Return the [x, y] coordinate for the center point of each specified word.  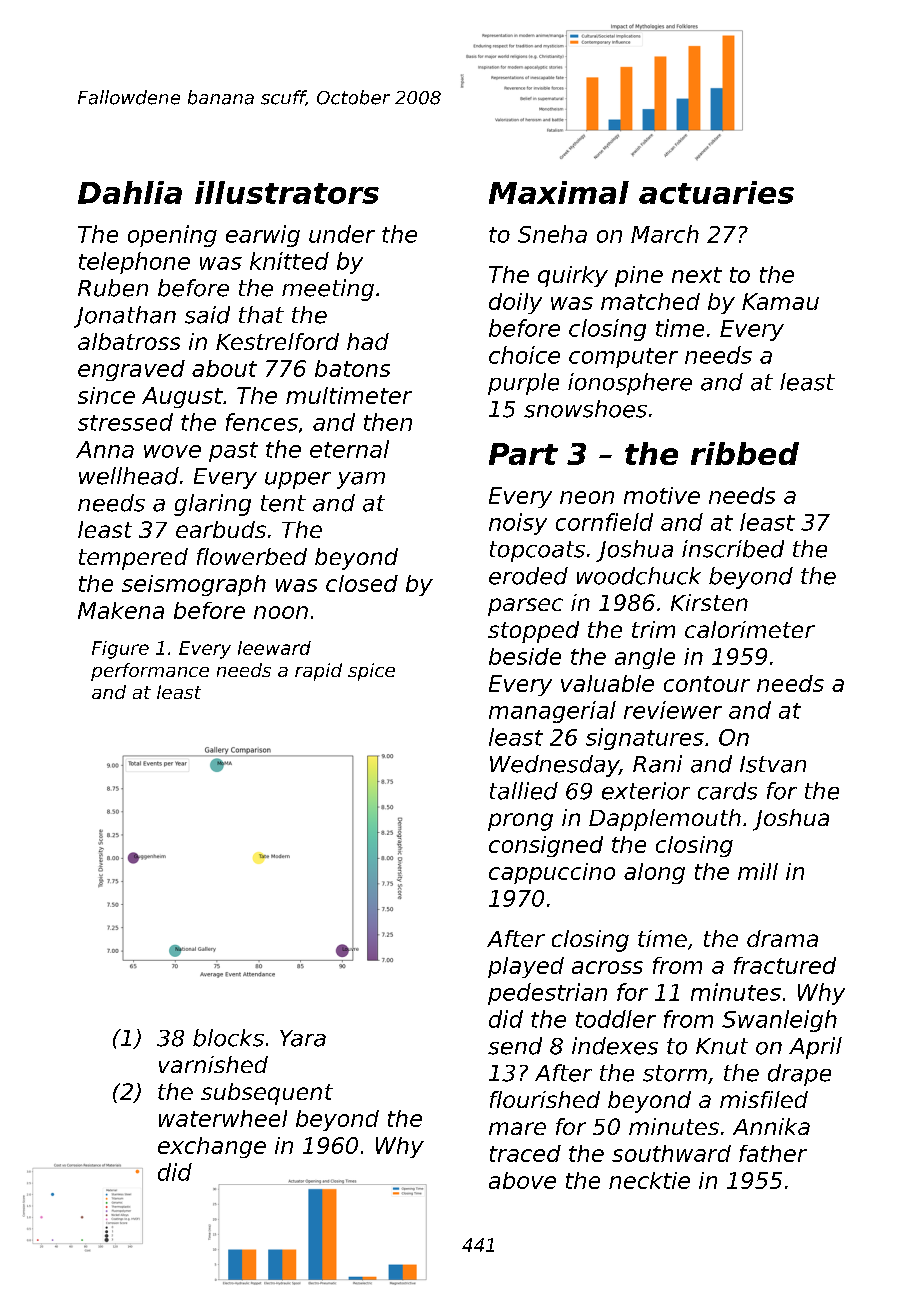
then [388, 422]
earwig [263, 236]
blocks [228, 1038]
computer [623, 358]
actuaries [716, 192]
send [515, 1046]
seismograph [194, 585]
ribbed [745, 453]
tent [283, 503]
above [522, 1180]
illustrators [287, 192]
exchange [212, 1147]
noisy [518, 524]
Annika [771, 1126]
